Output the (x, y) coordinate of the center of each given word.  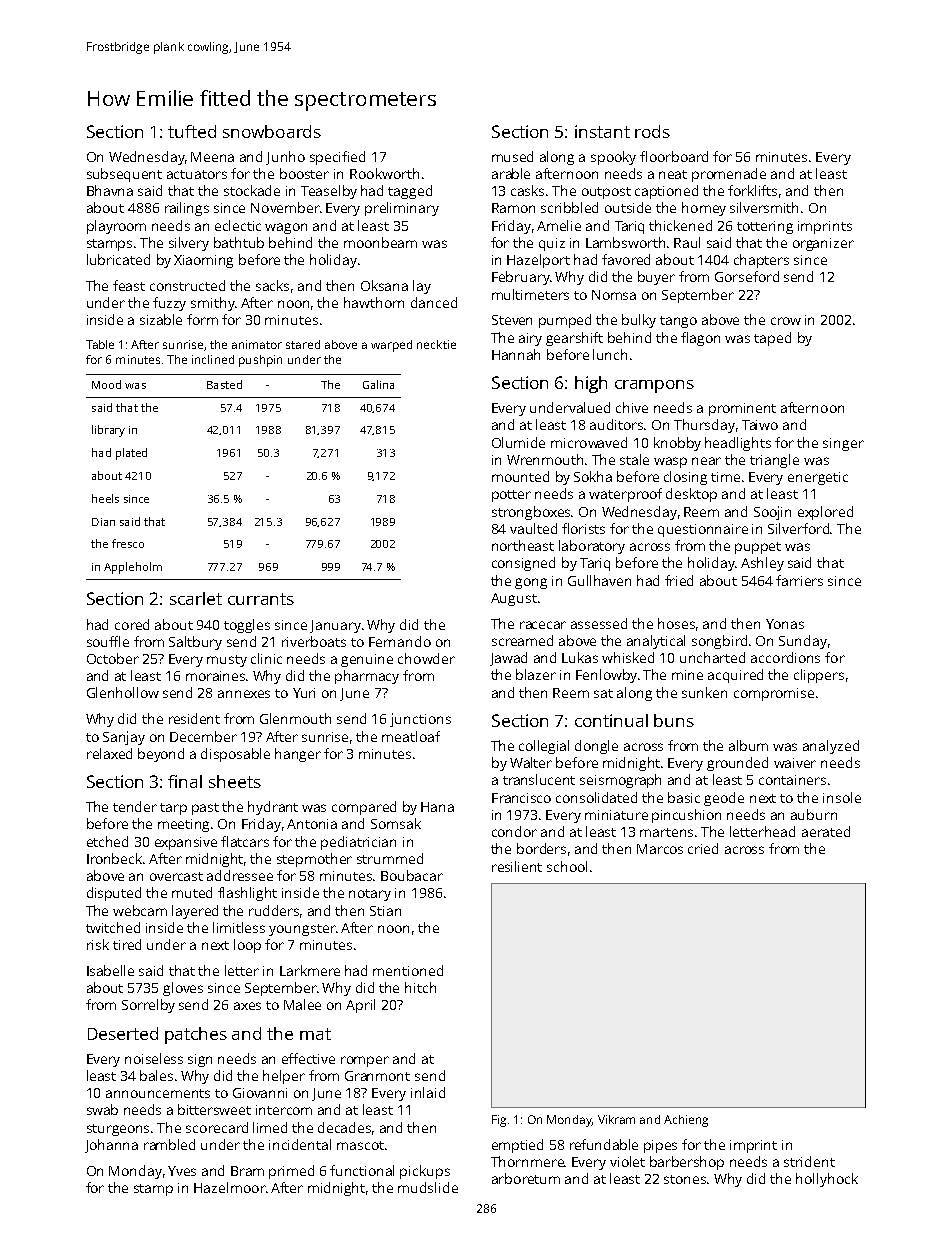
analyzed (831, 747)
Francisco (521, 798)
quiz (552, 244)
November (285, 207)
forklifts (752, 190)
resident (194, 718)
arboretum (526, 1178)
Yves (182, 1171)
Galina (378, 384)
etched (107, 841)
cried (703, 848)
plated (131, 454)
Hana (437, 807)
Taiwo (760, 425)
